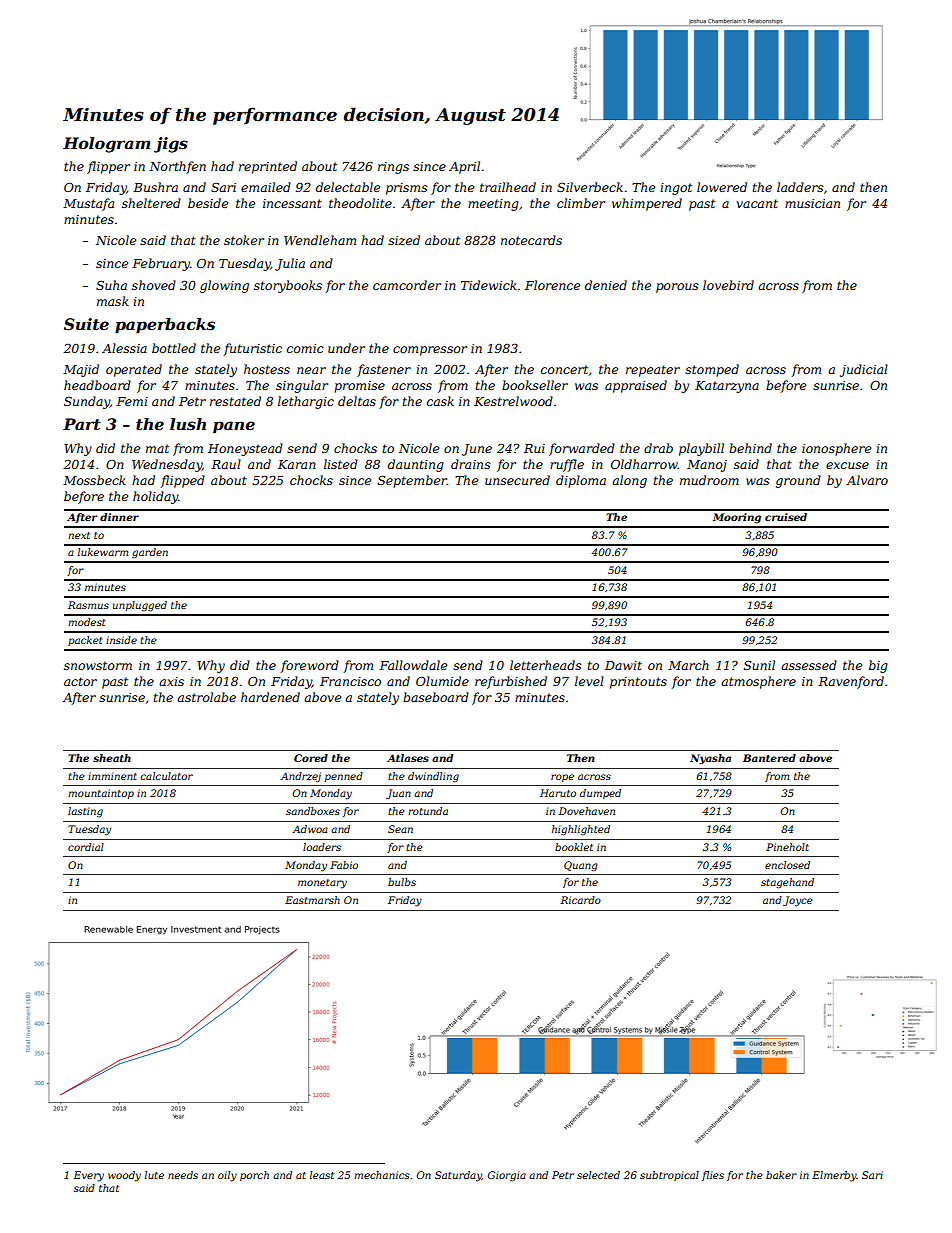  Describe the element at coordinates (227, 1176) in the image. I see `oily` at that location.
